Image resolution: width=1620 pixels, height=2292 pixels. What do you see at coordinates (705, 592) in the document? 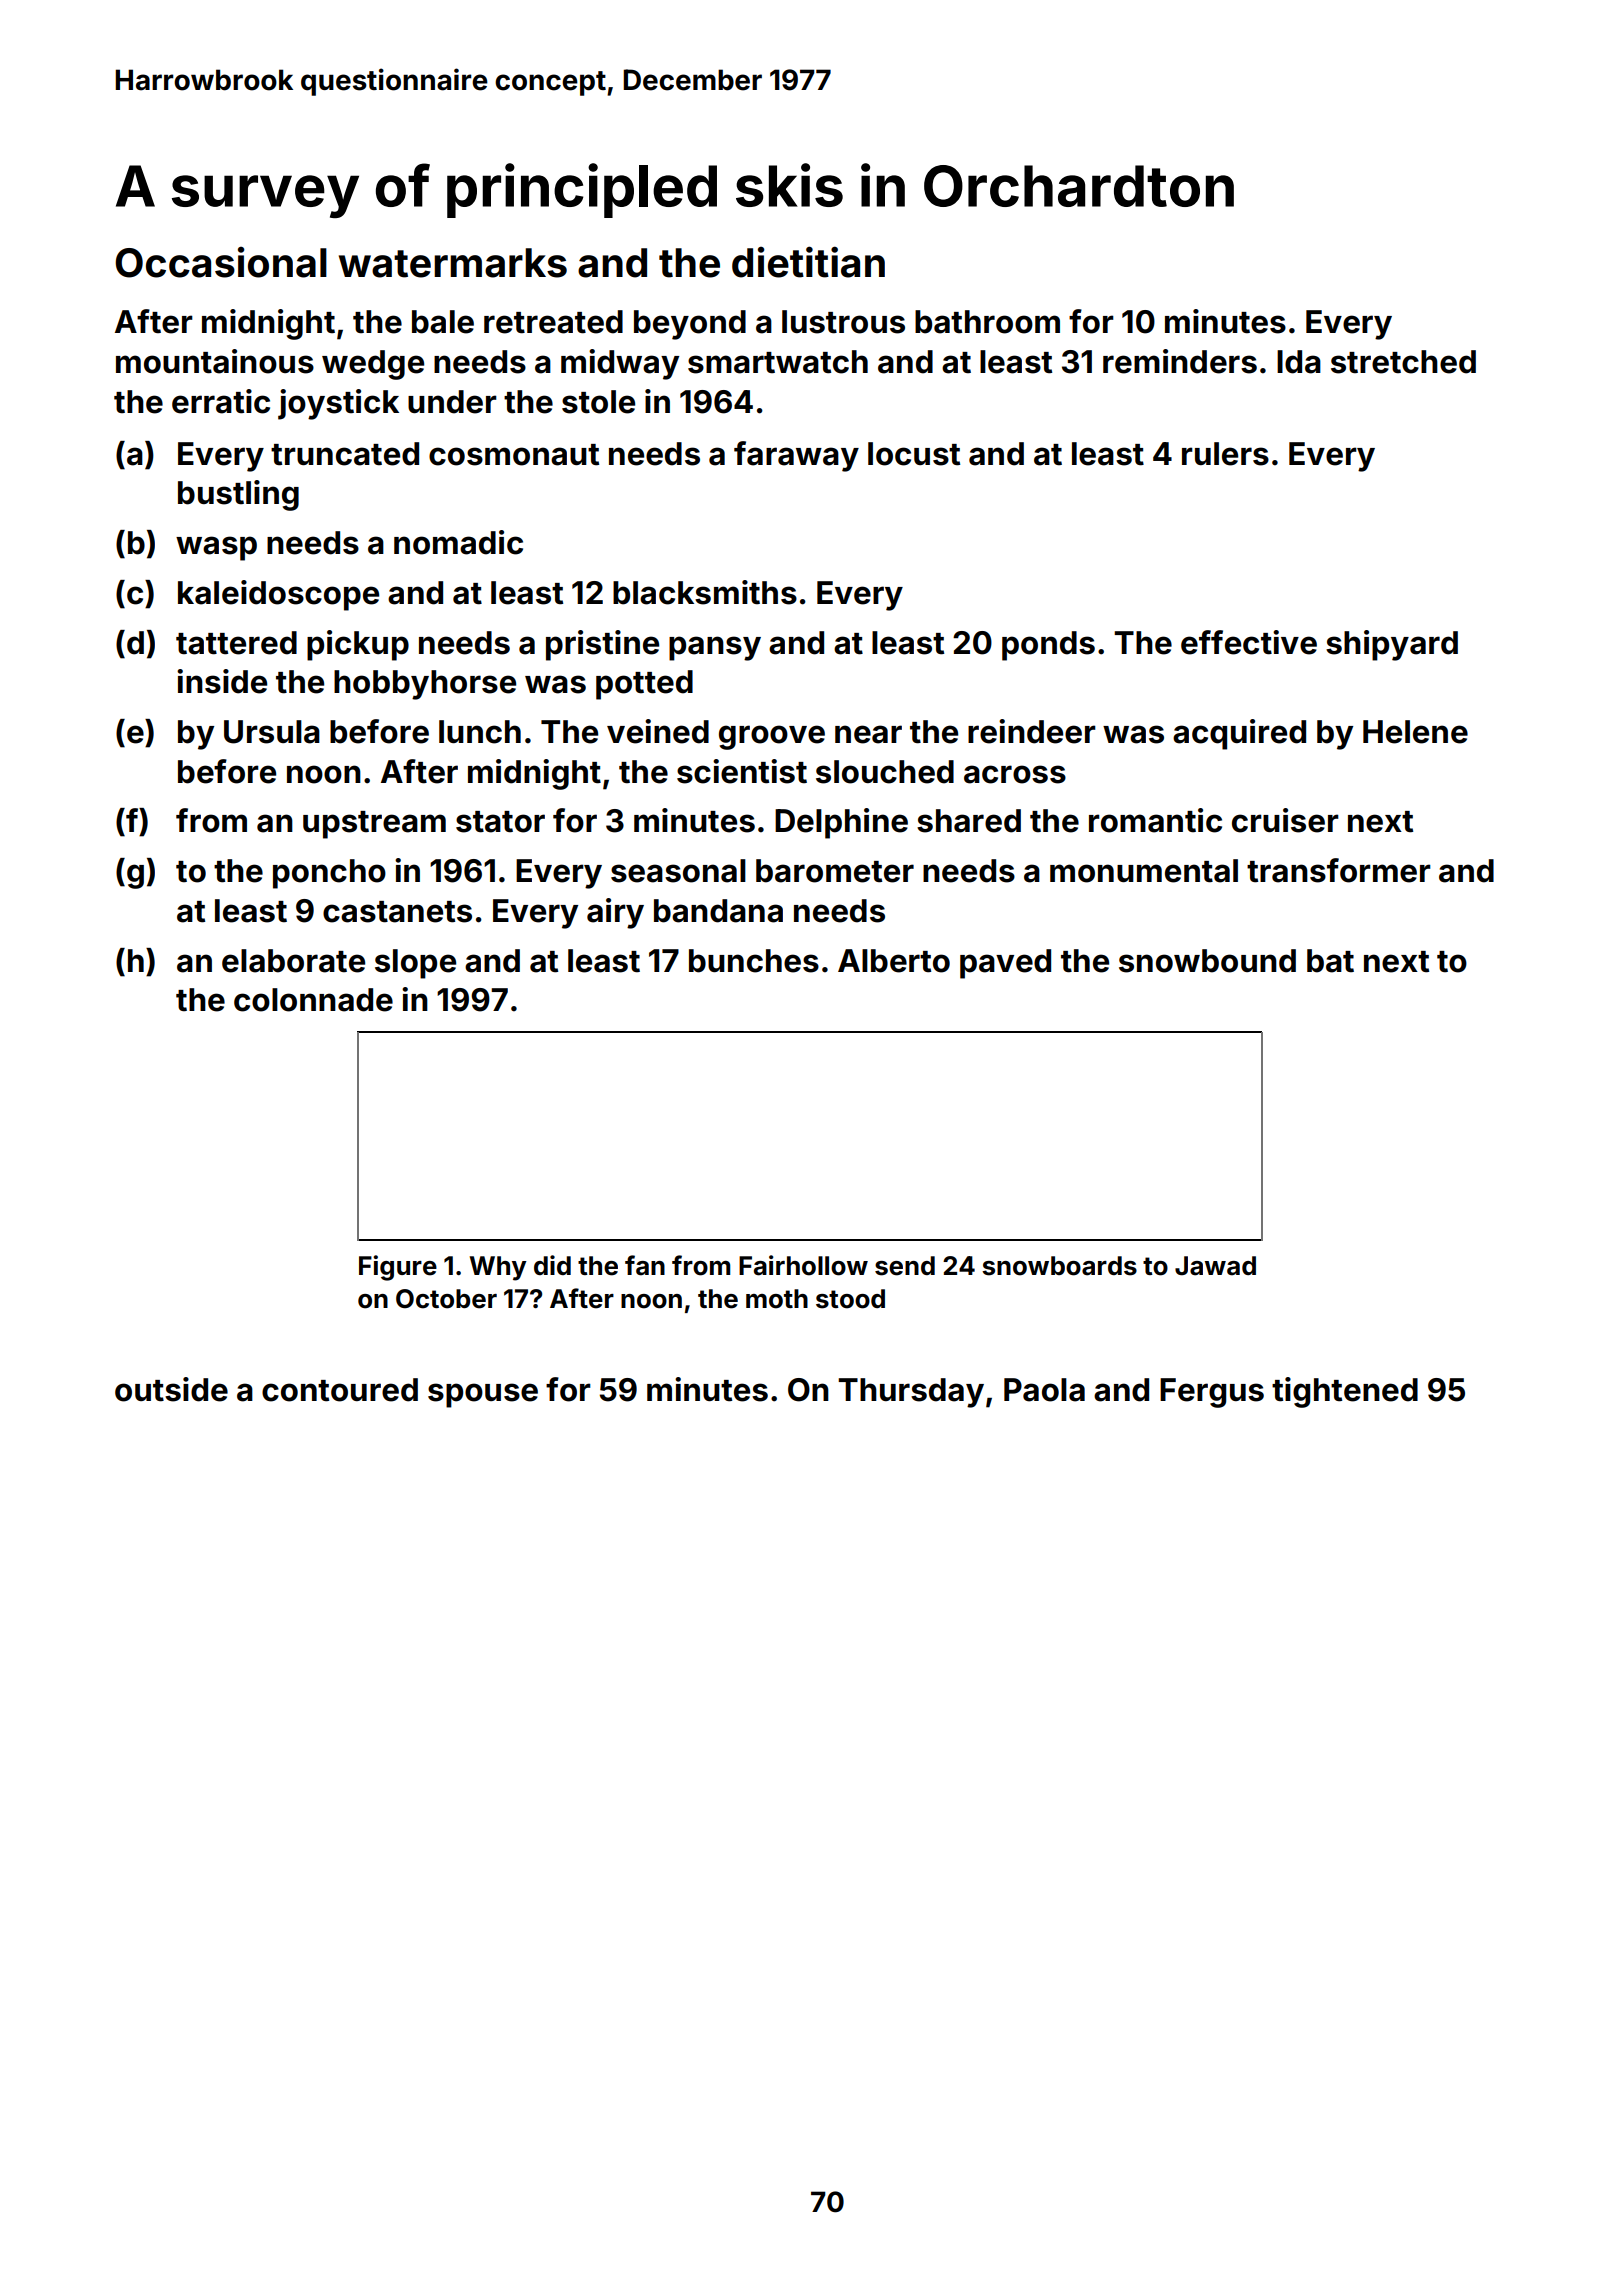
I see `blacksmiths` at bounding box center [705, 592].
